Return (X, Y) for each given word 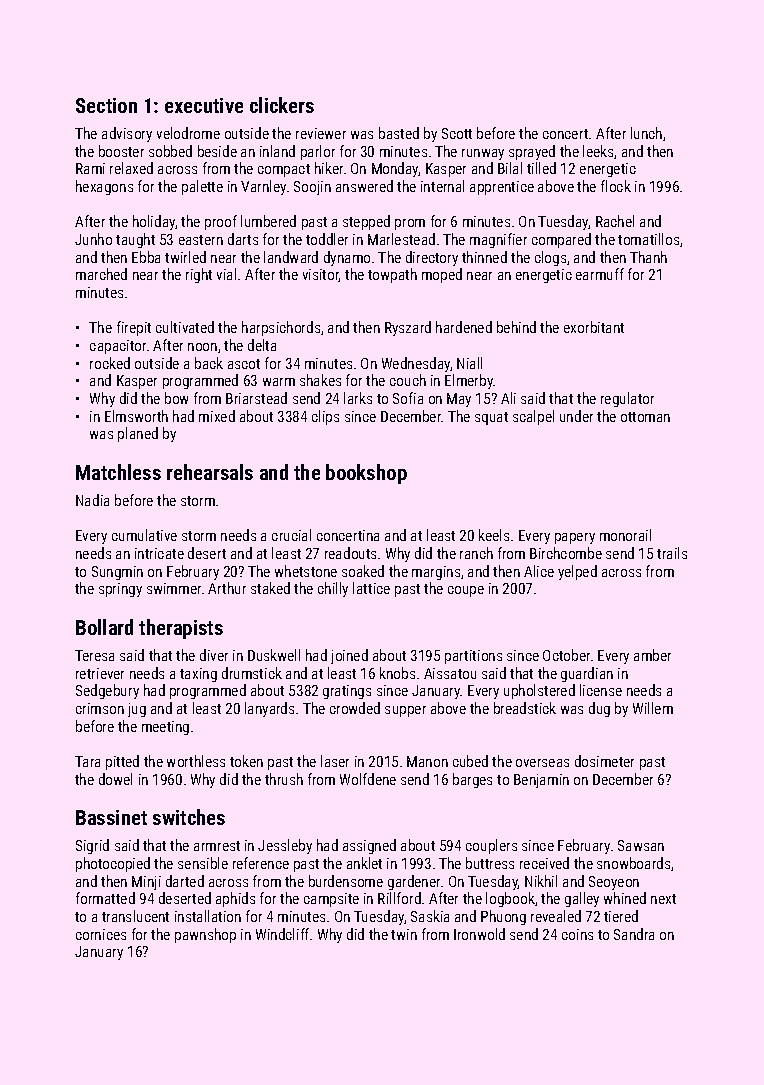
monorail (625, 535)
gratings (347, 692)
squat (491, 418)
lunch (646, 133)
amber (652, 655)
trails (672, 553)
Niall (469, 363)
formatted (105, 898)
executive (204, 105)
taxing (198, 675)
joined (349, 656)
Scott (457, 133)
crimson (100, 708)
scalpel (533, 417)
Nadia (92, 500)
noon (202, 347)
